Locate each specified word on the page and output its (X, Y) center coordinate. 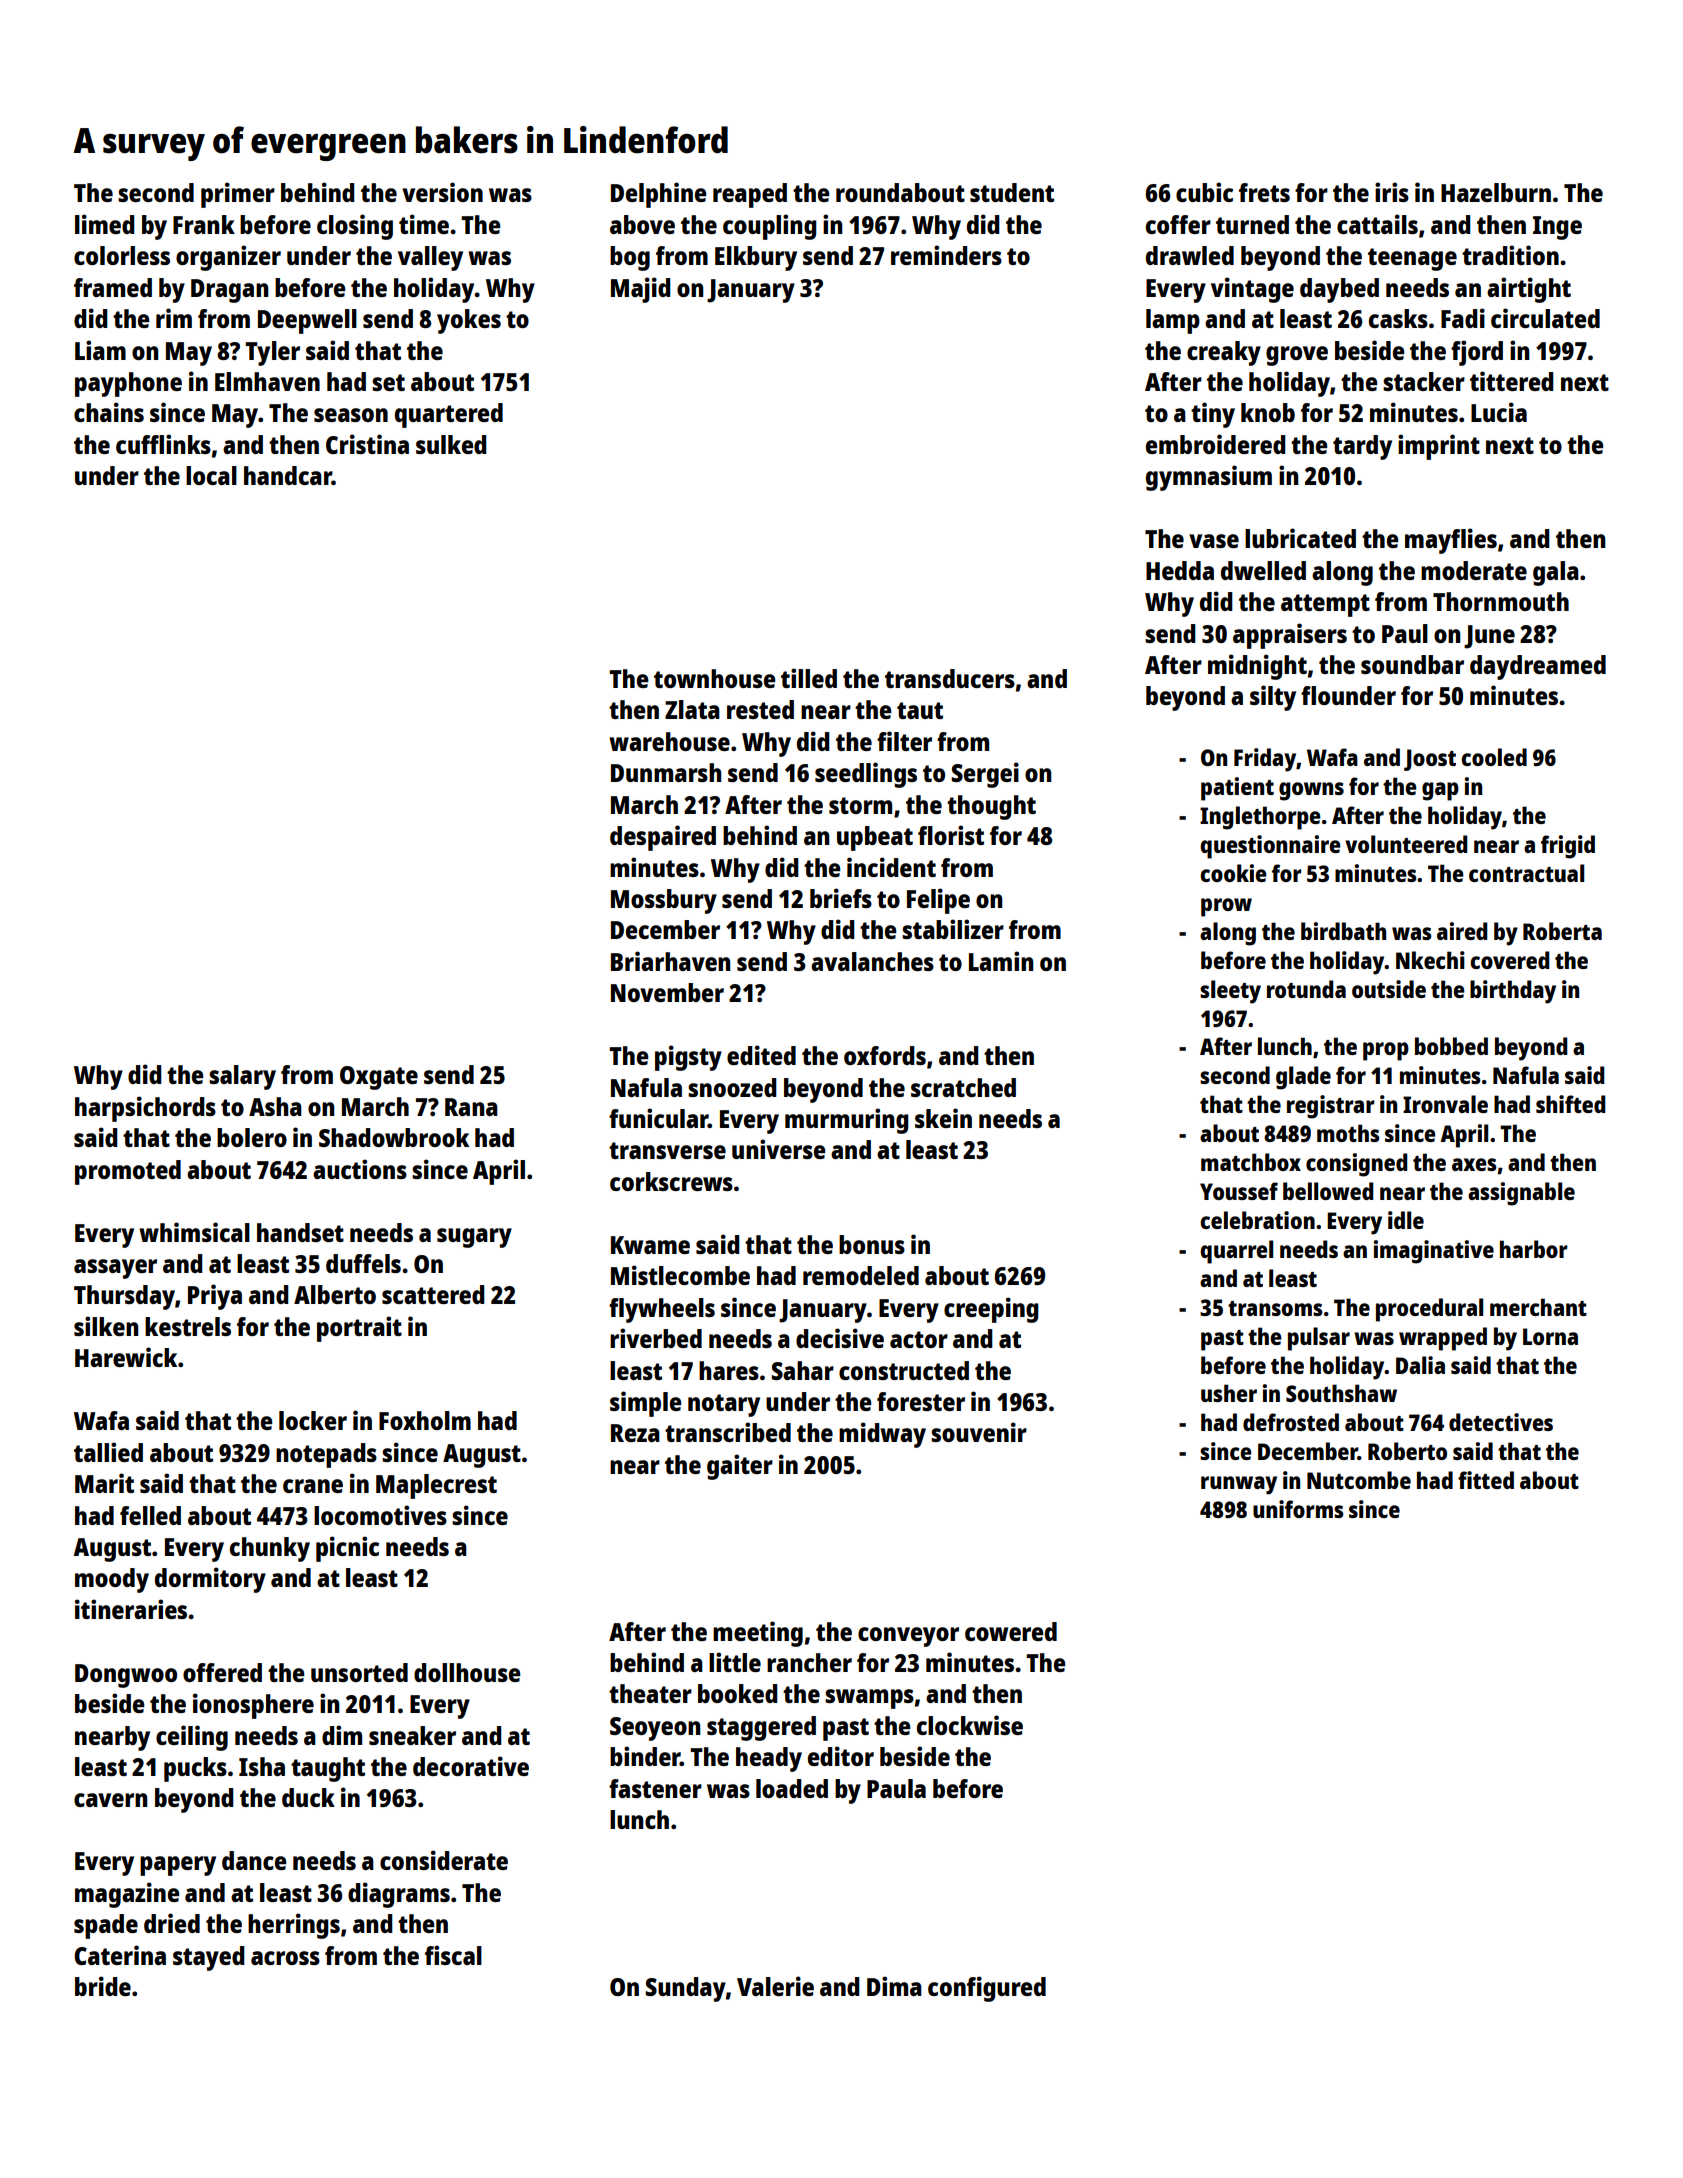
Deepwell (307, 321)
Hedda (1180, 570)
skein (943, 1118)
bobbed (1451, 1046)
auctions (360, 1169)
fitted (1486, 1480)
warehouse (669, 741)
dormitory (210, 1580)
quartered (449, 415)
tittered (1512, 381)
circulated (1545, 318)
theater (650, 1693)
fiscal (453, 1955)
